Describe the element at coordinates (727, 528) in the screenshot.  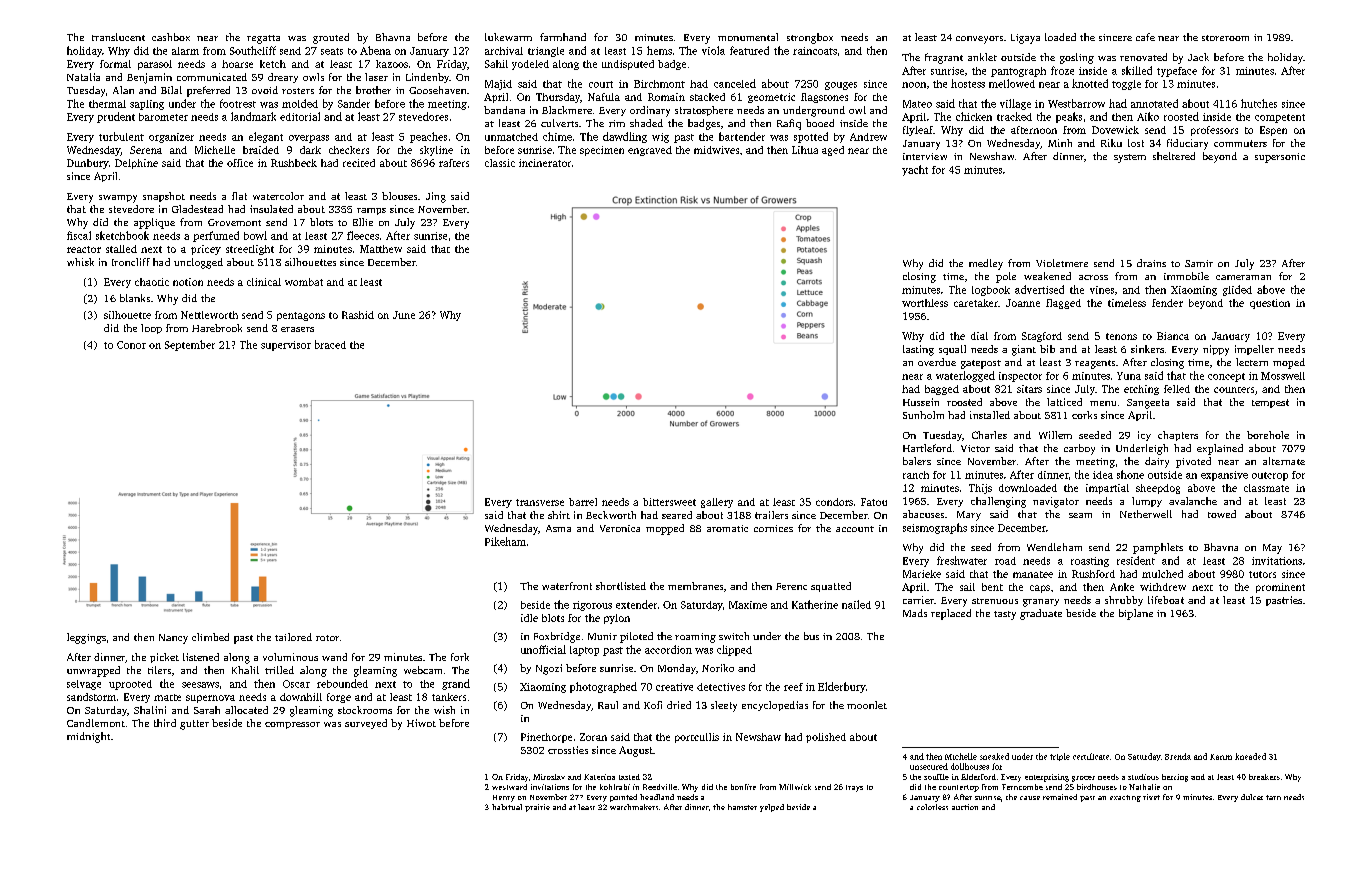
I see `aromatic` at that location.
